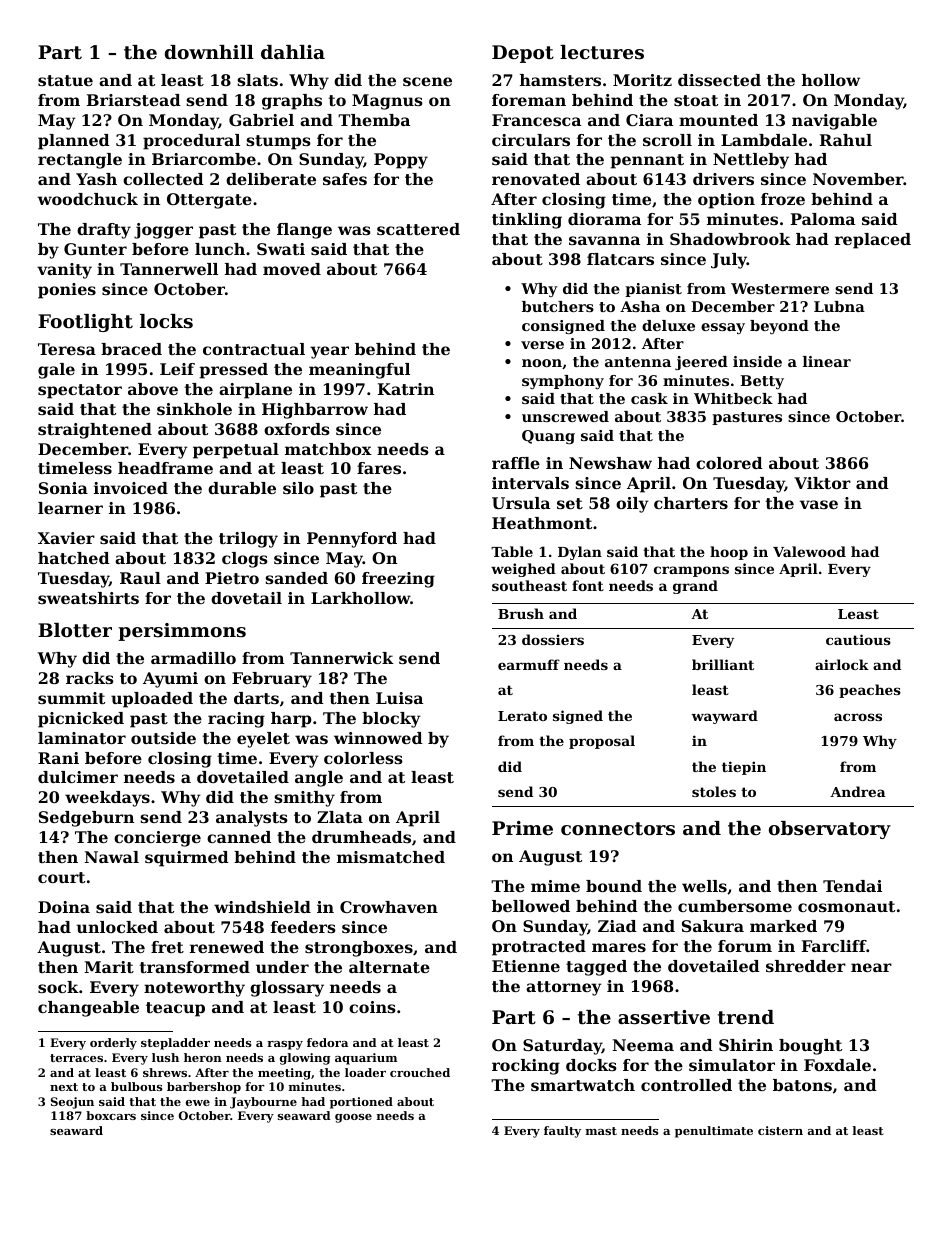 The width and height of the screenshot is (952, 1233). I want to click on earmuff, so click(529, 664).
